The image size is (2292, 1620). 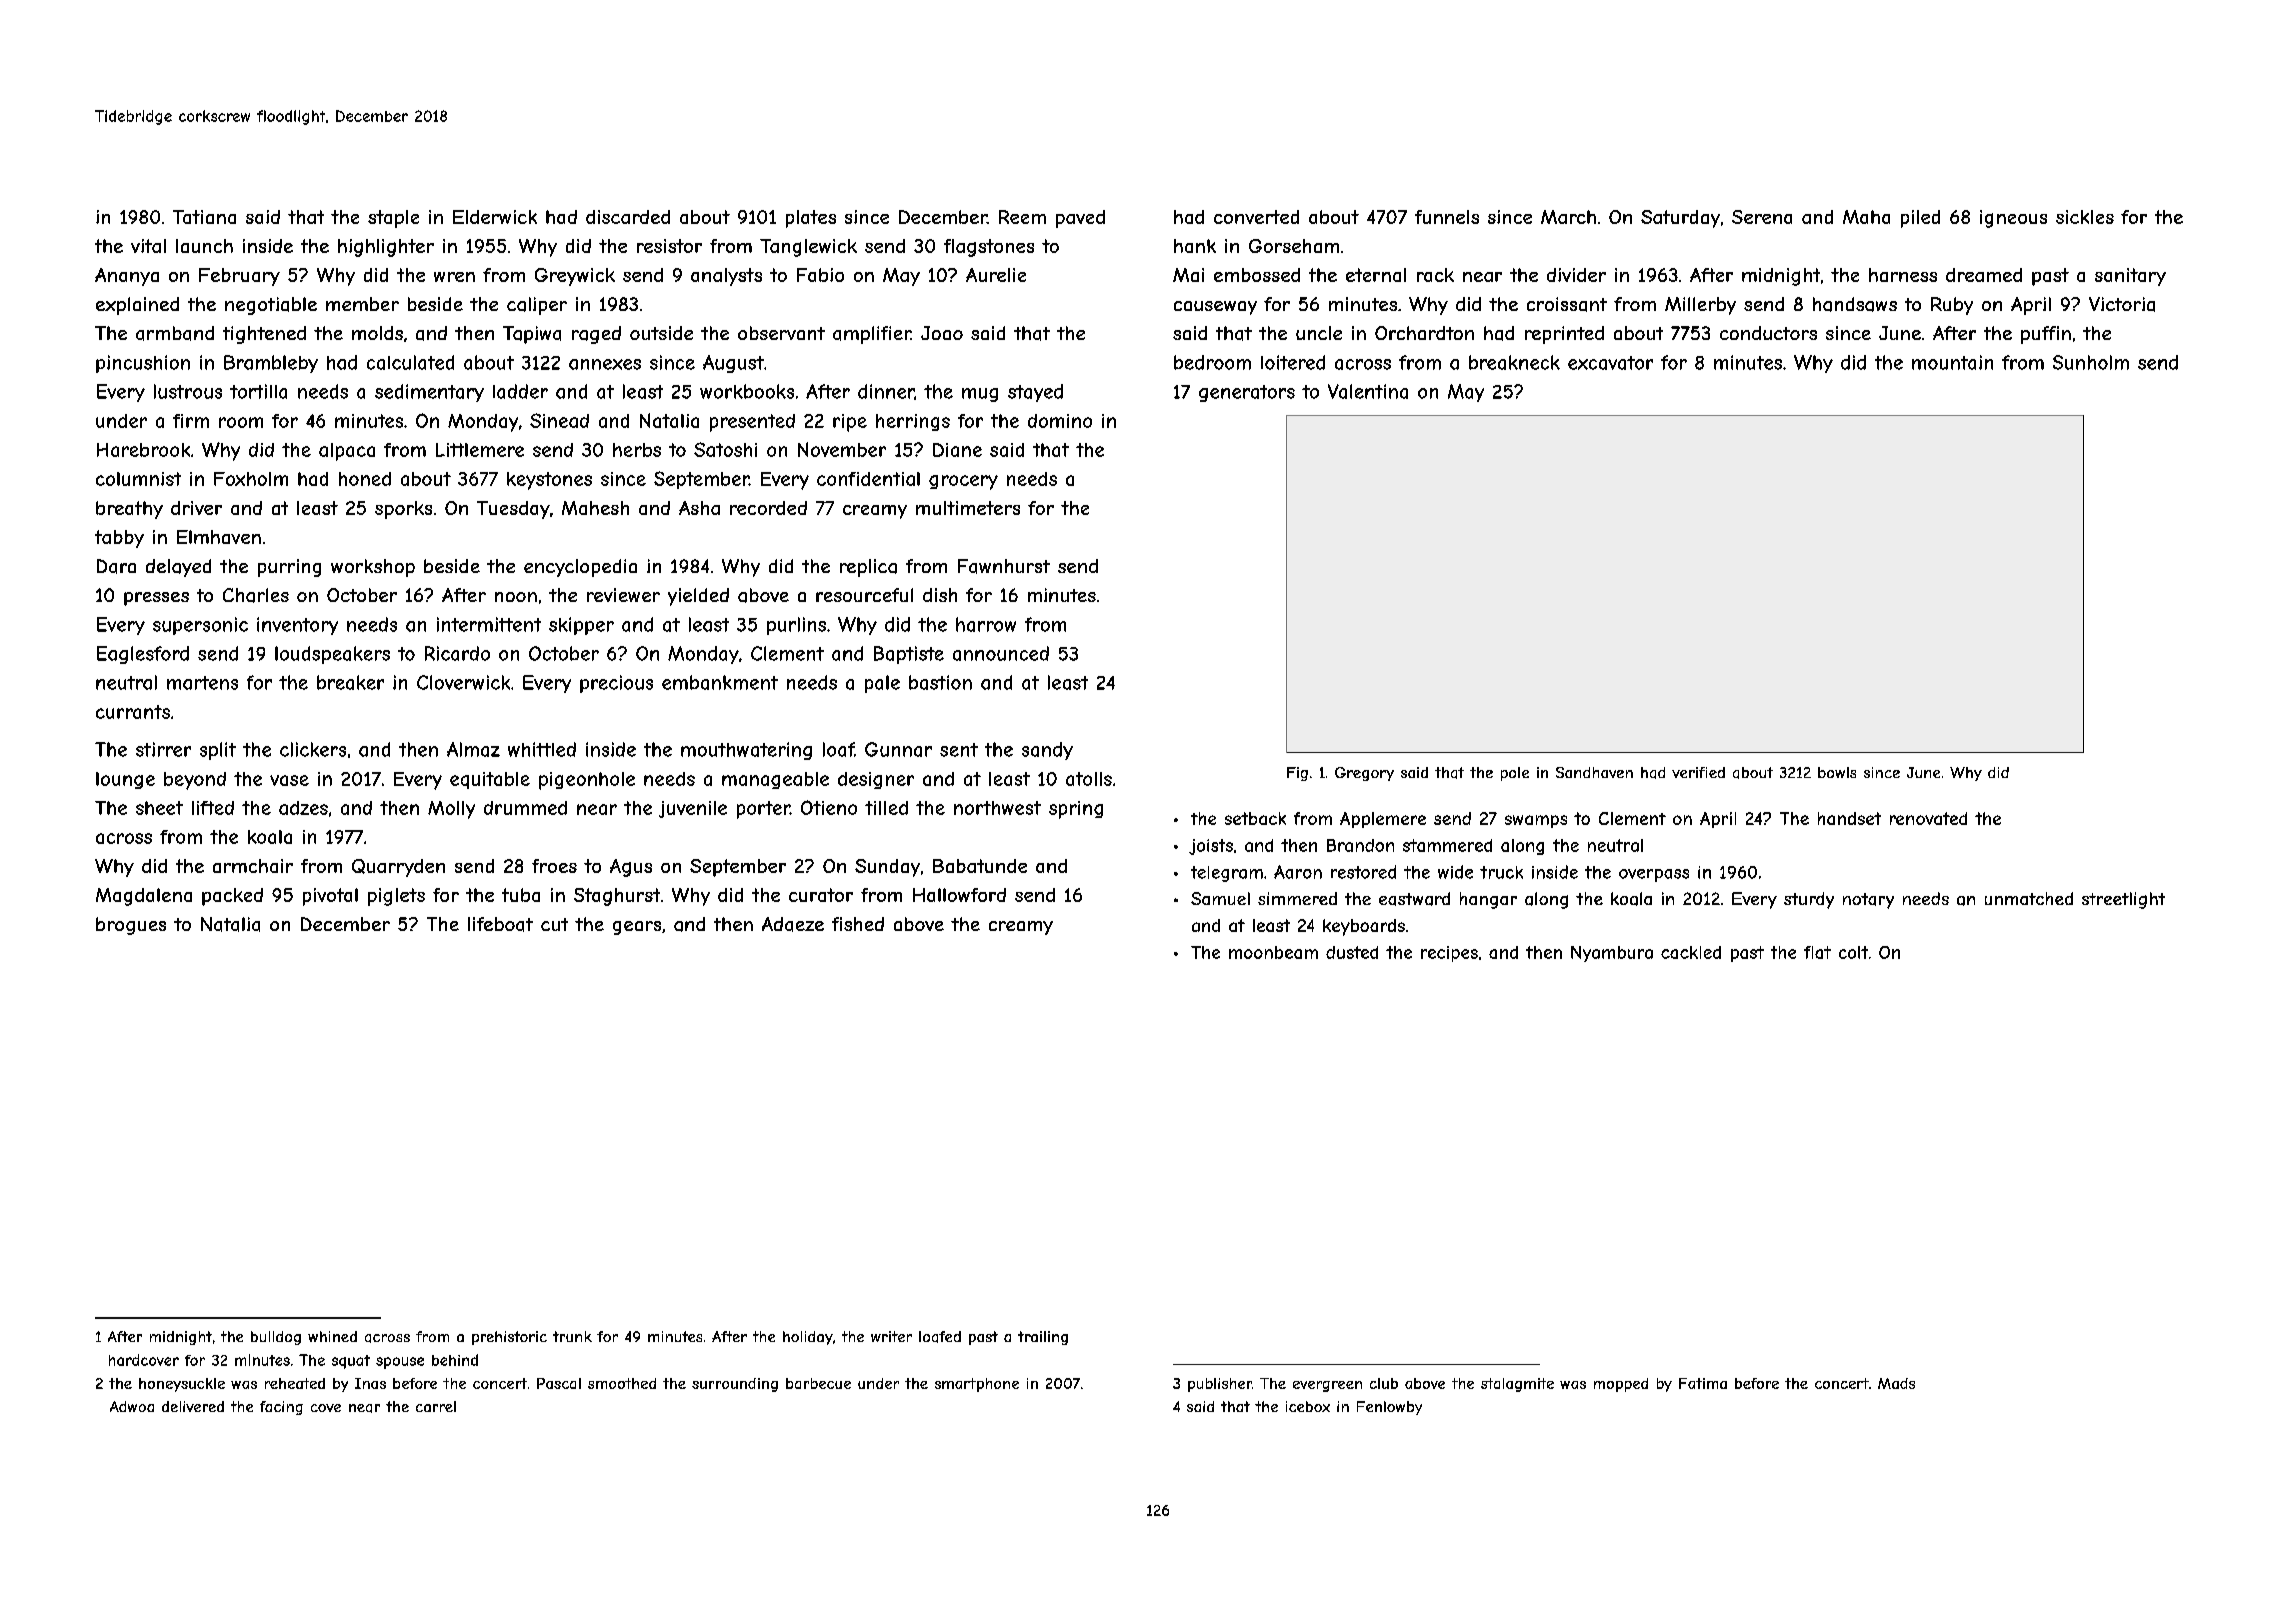 What do you see at coordinates (1449, 954) in the screenshot?
I see `recipes` at bounding box center [1449, 954].
